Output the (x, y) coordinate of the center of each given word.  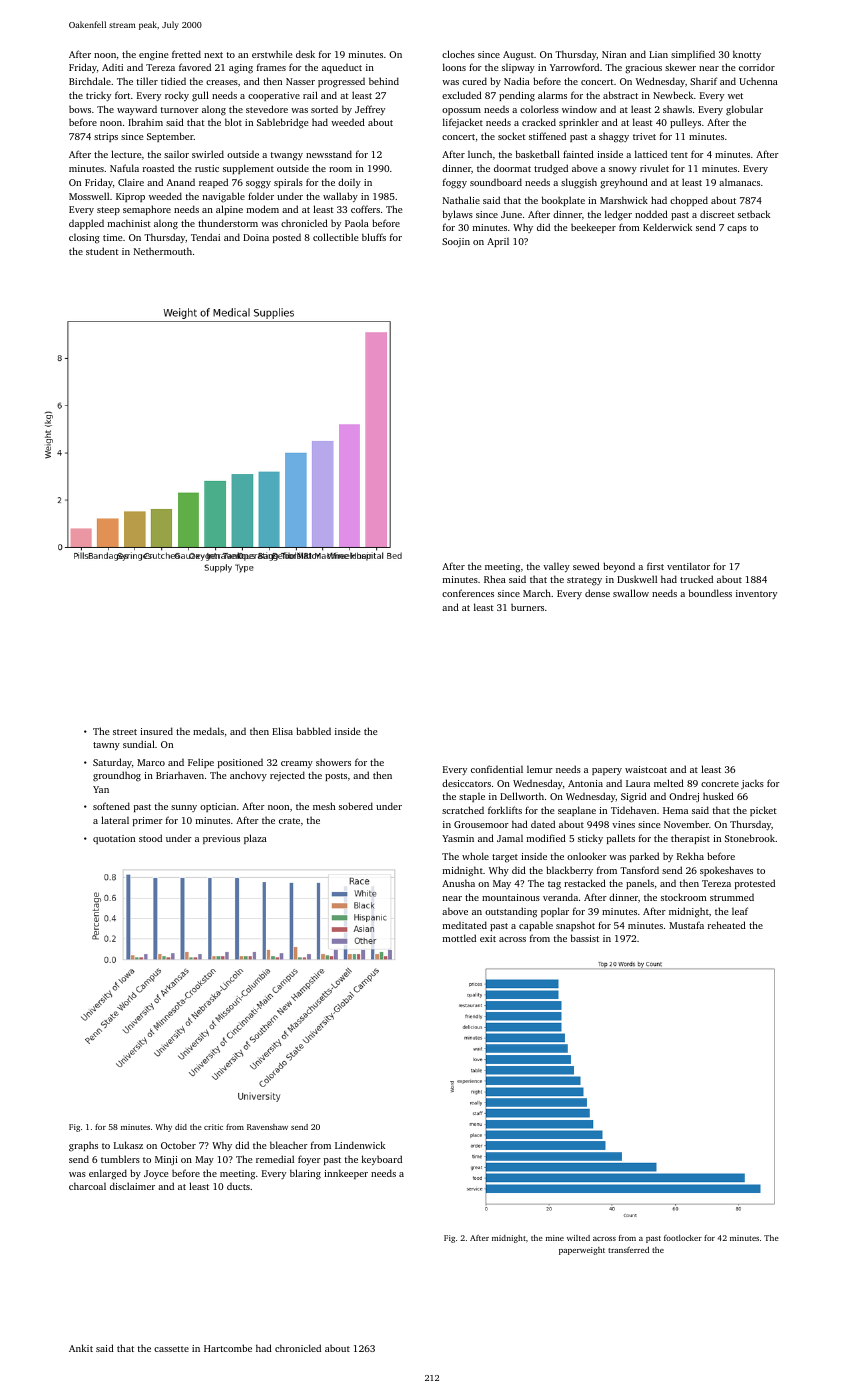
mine (555, 1238)
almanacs (739, 182)
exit (488, 938)
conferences (468, 593)
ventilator (688, 566)
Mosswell (89, 196)
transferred (628, 1250)
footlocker (683, 1238)
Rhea (495, 579)
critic (213, 1127)
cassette (171, 1349)
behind (384, 81)
